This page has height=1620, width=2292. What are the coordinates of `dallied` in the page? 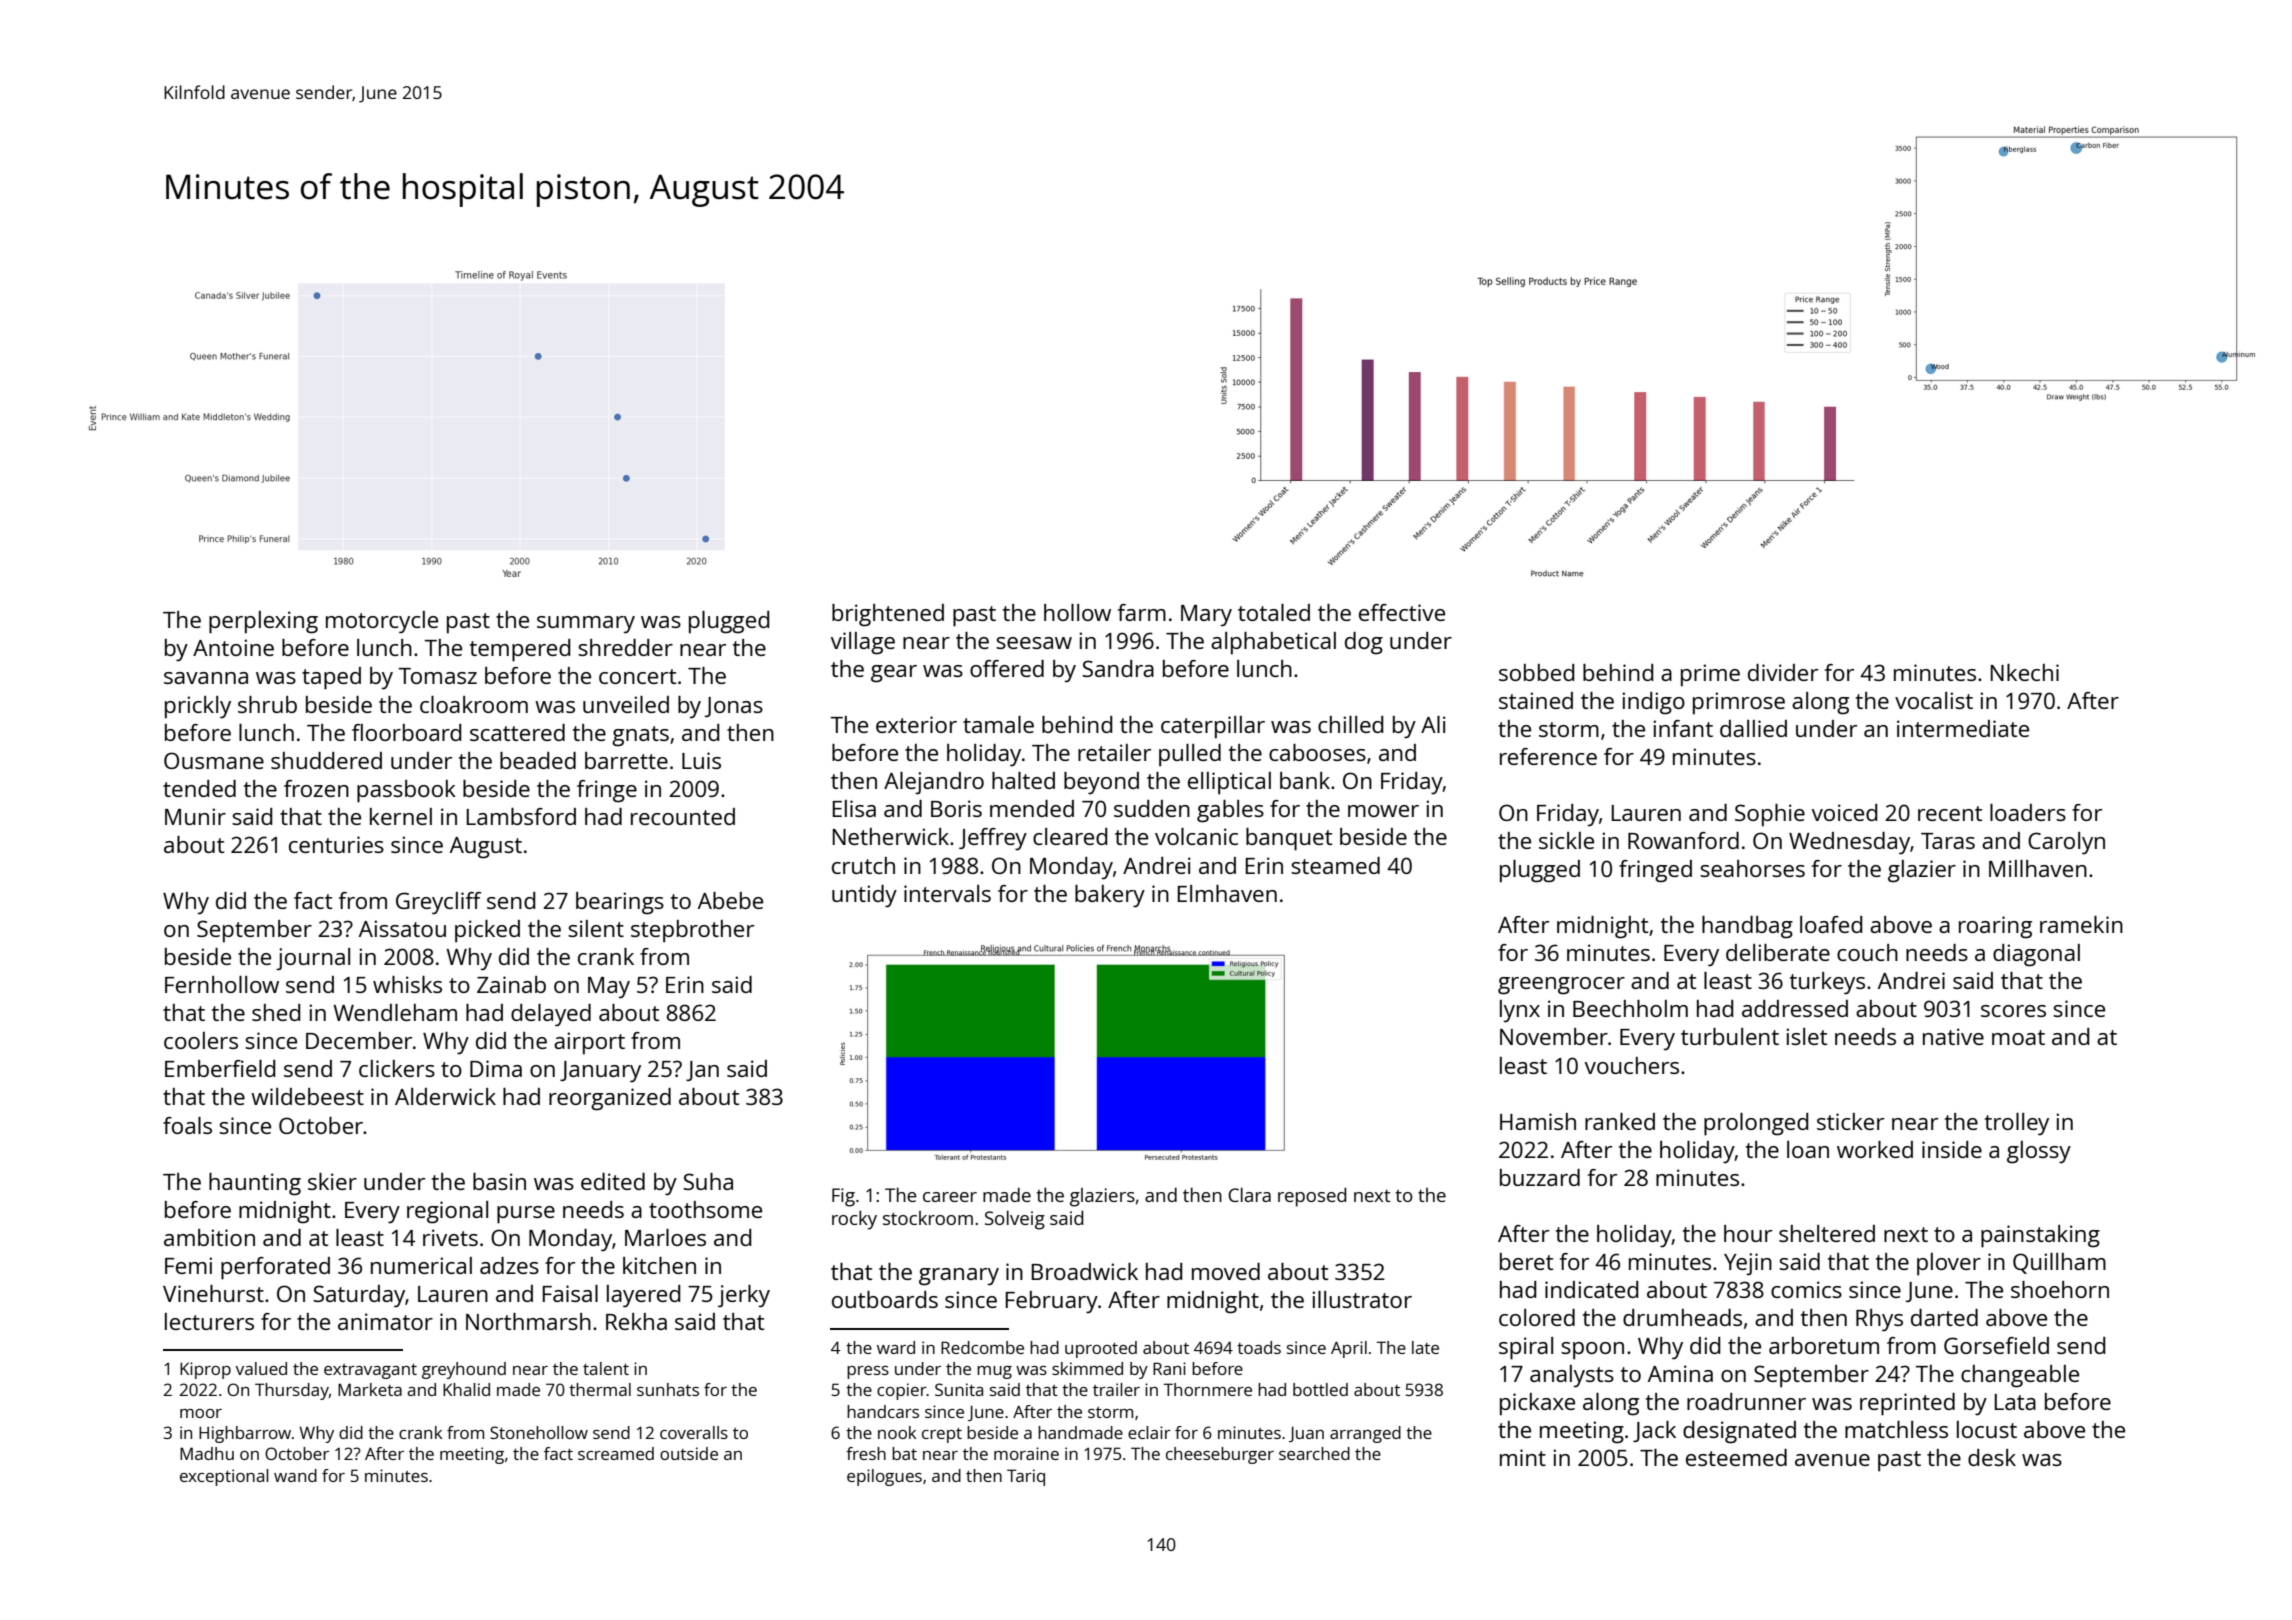 It's located at (1753, 728).
